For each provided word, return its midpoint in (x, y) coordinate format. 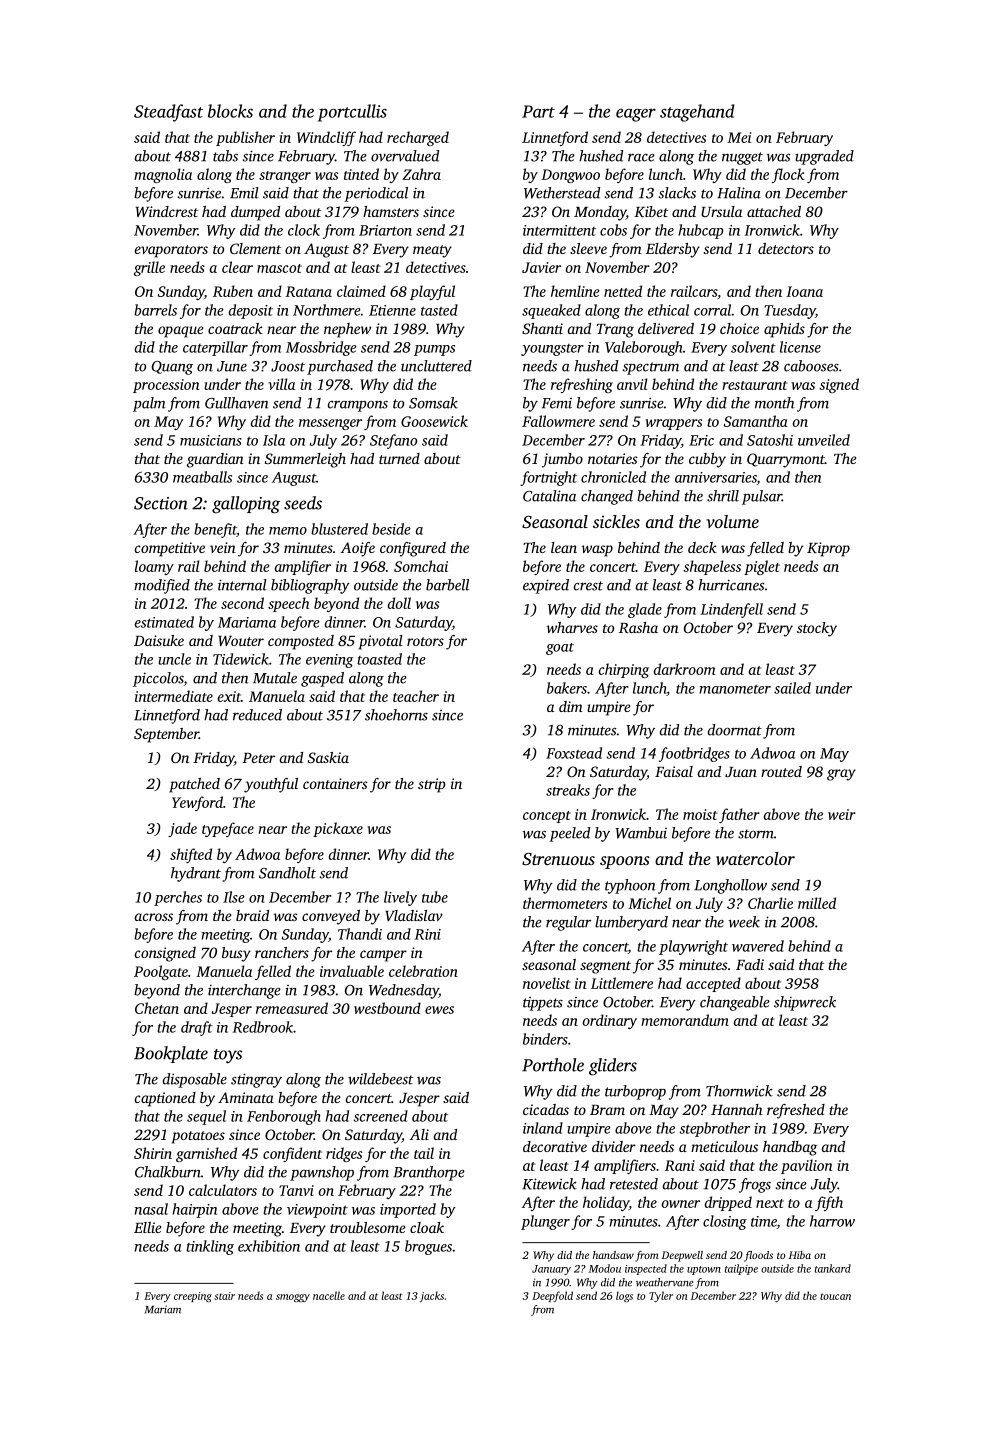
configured (413, 549)
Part (538, 111)
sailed (792, 688)
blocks (230, 111)
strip (432, 785)
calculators (223, 1190)
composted (301, 642)
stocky (817, 629)
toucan (835, 1296)
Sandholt (287, 873)
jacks (431, 1296)
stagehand (697, 113)
